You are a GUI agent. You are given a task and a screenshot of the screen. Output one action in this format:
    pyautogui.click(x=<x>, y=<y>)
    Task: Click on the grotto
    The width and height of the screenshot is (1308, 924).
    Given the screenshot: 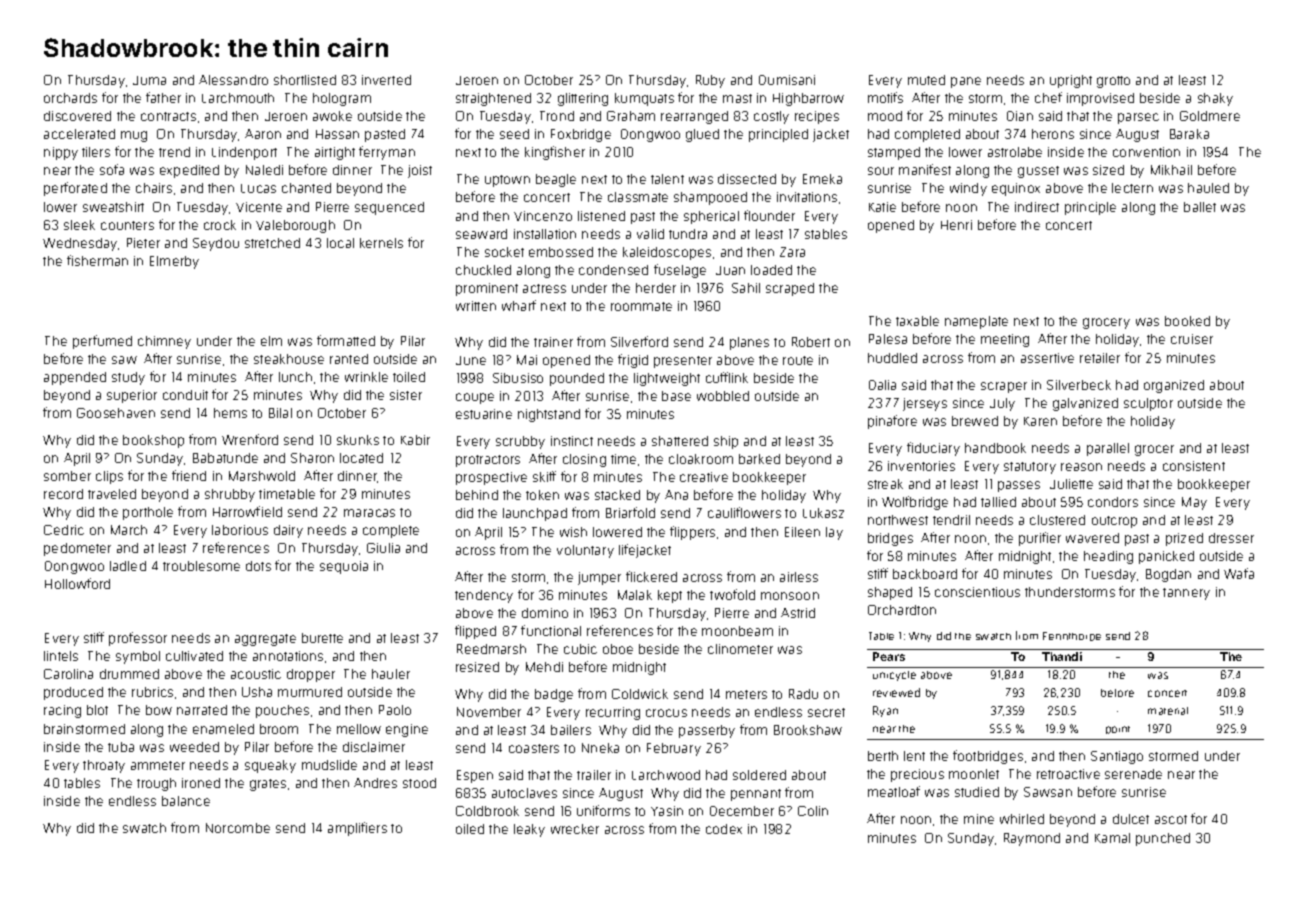 What is the action you would take?
    pyautogui.click(x=1113, y=82)
